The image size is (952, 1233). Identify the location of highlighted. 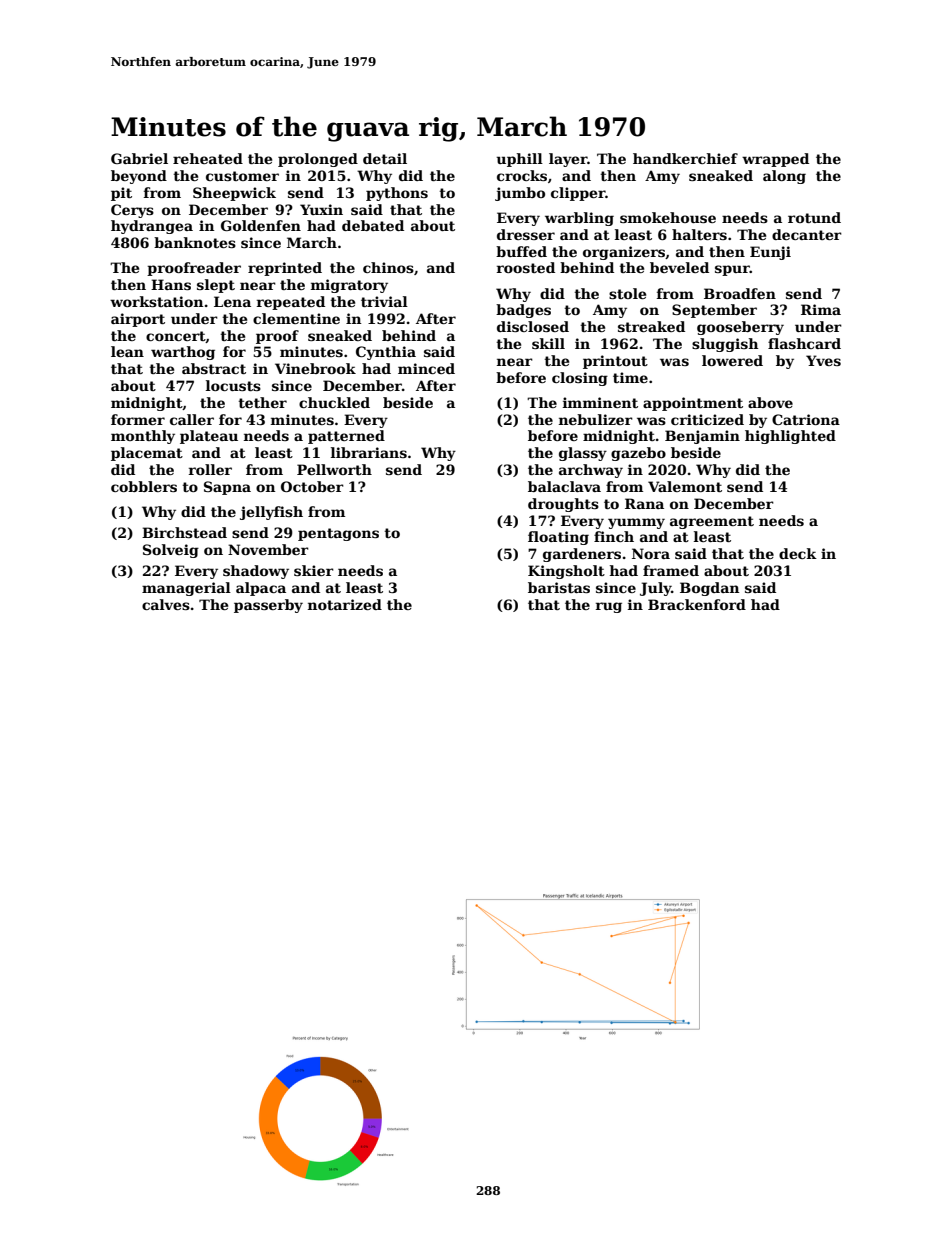
(790, 437).
